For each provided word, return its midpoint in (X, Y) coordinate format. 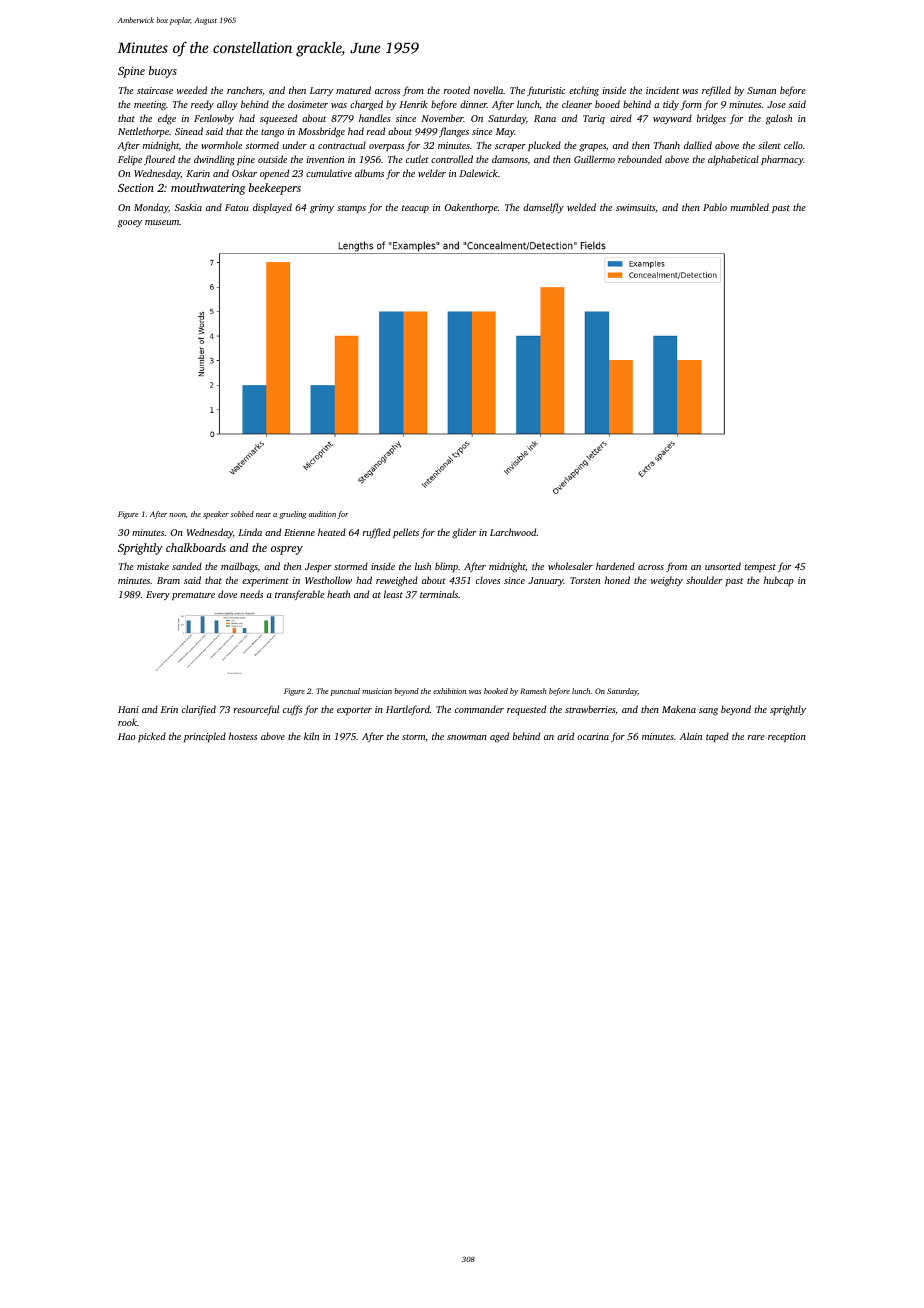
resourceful (256, 710)
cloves (488, 580)
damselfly (543, 208)
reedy (202, 105)
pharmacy (782, 160)
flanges (454, 132)
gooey (130, 224)
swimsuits (636, 208)
